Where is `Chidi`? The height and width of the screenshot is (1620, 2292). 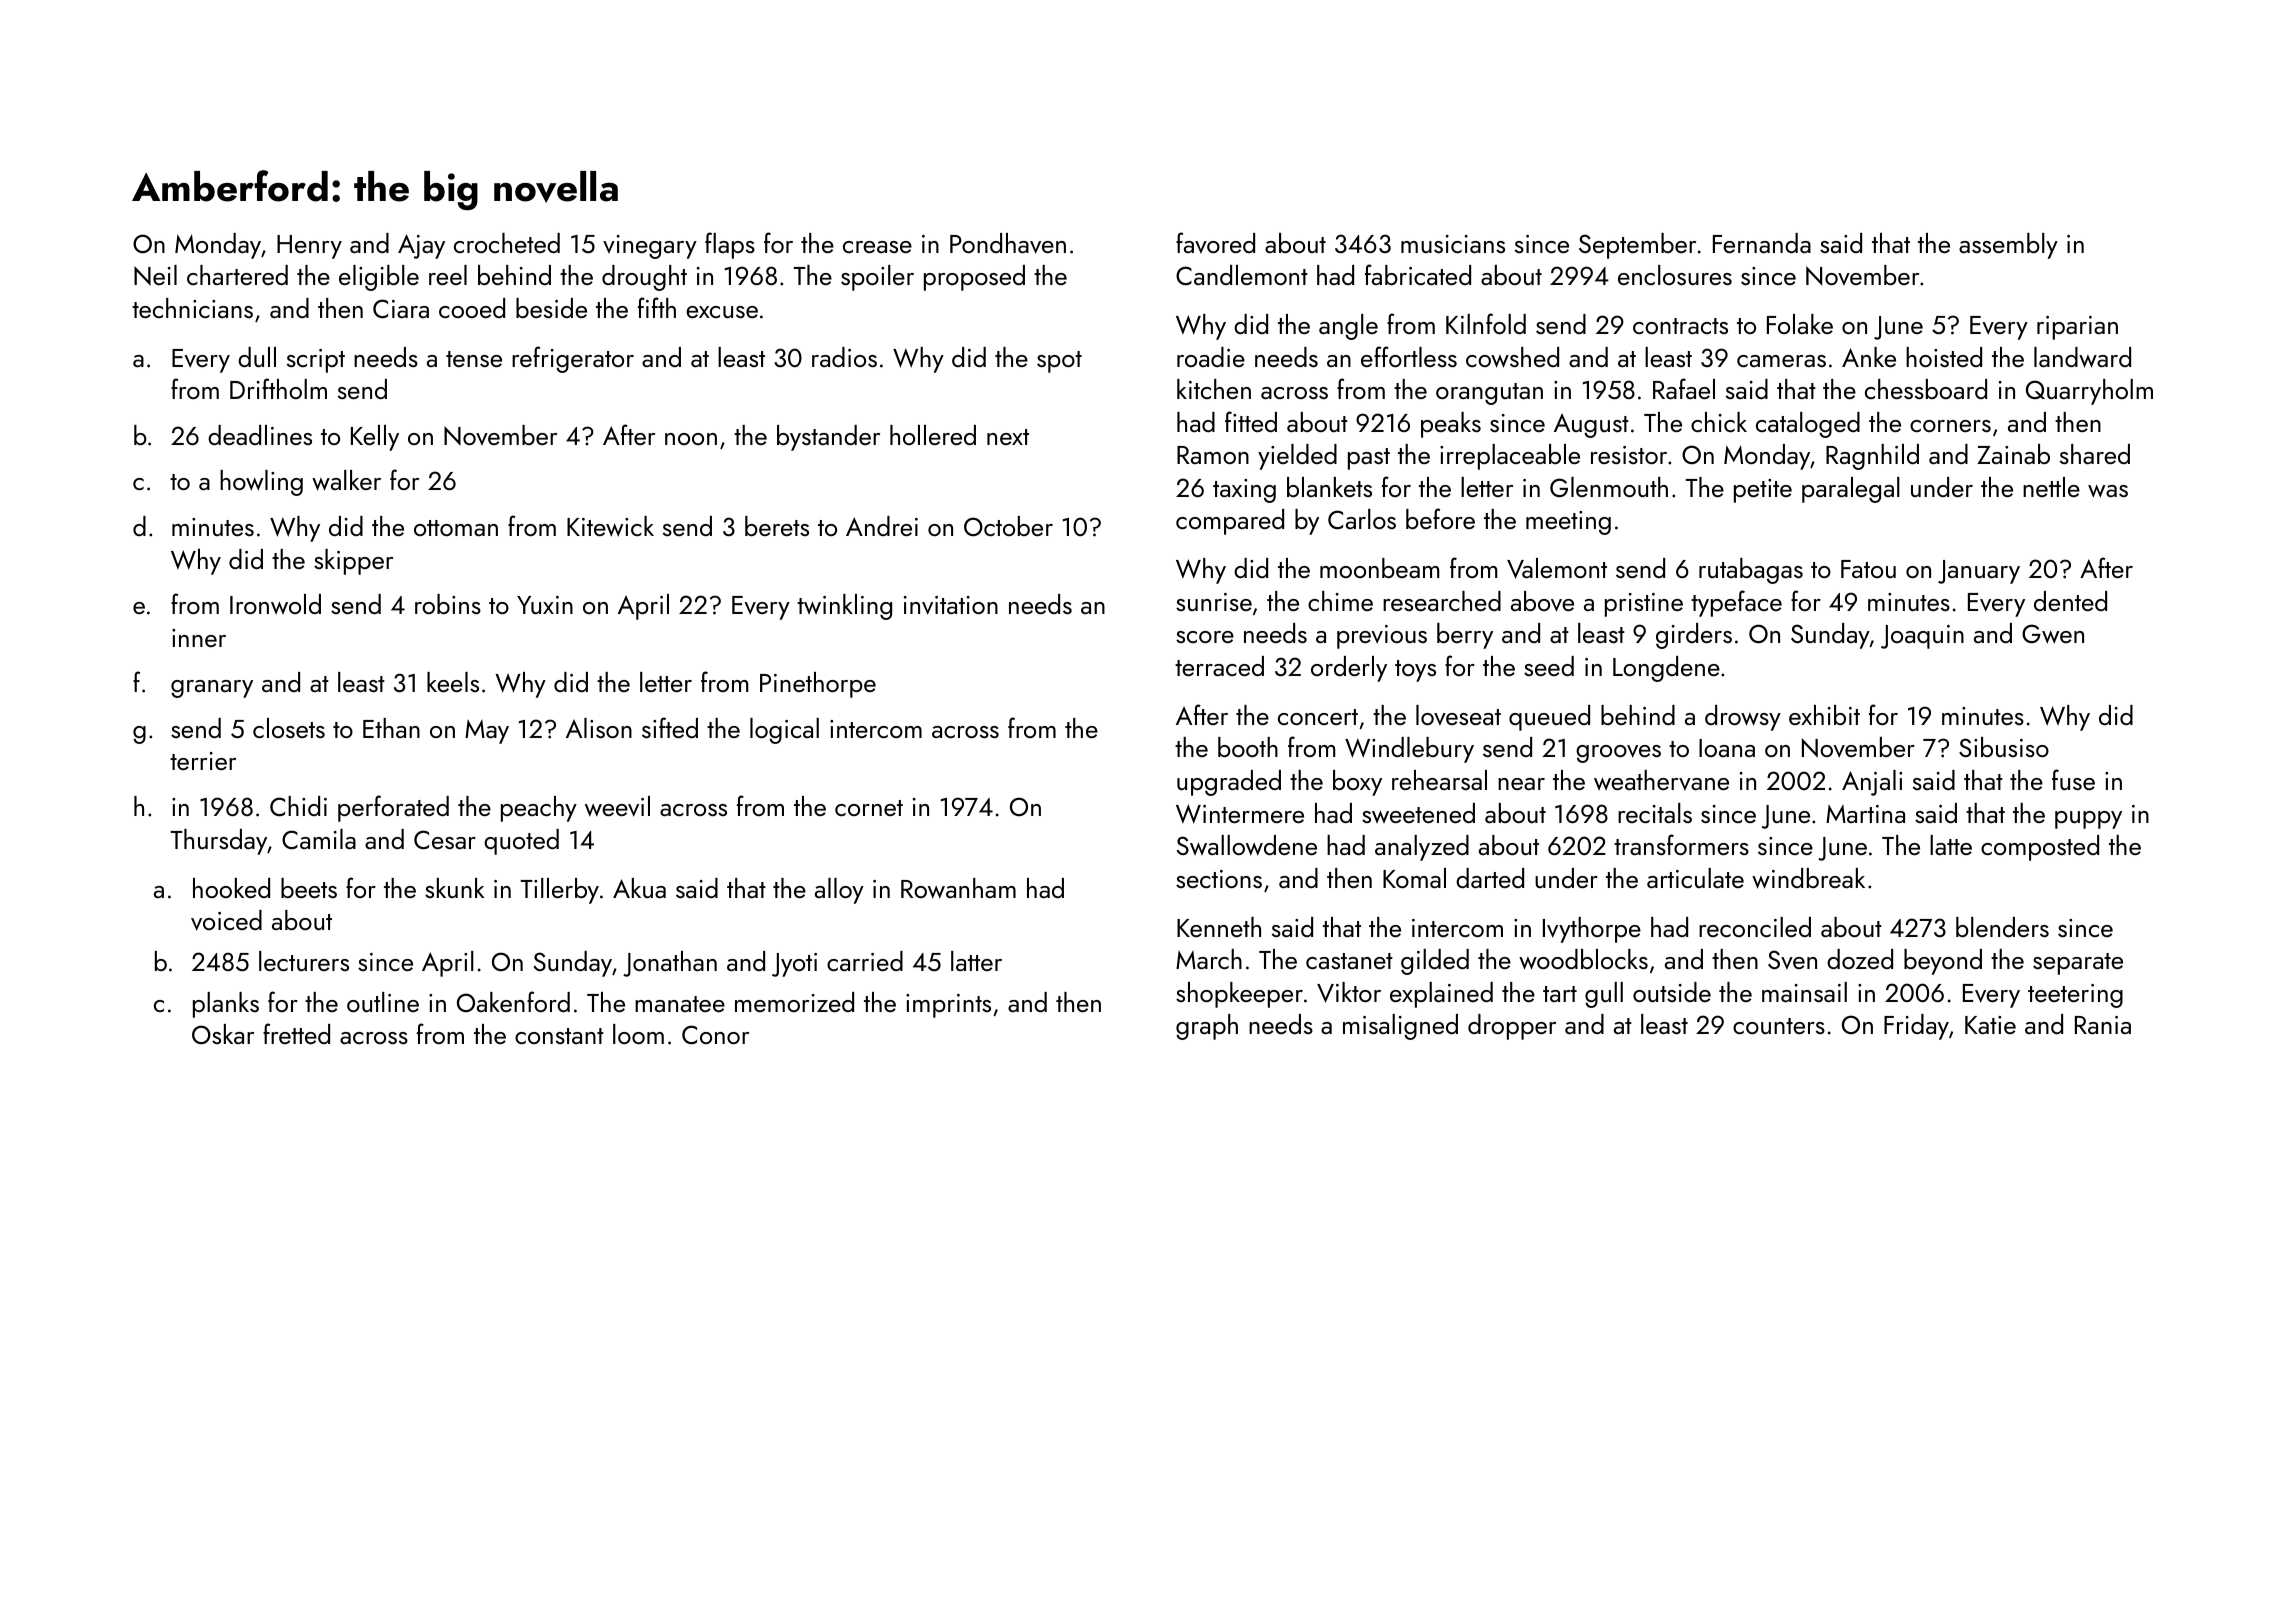
Chidi is located at coordinates (298, 806).
